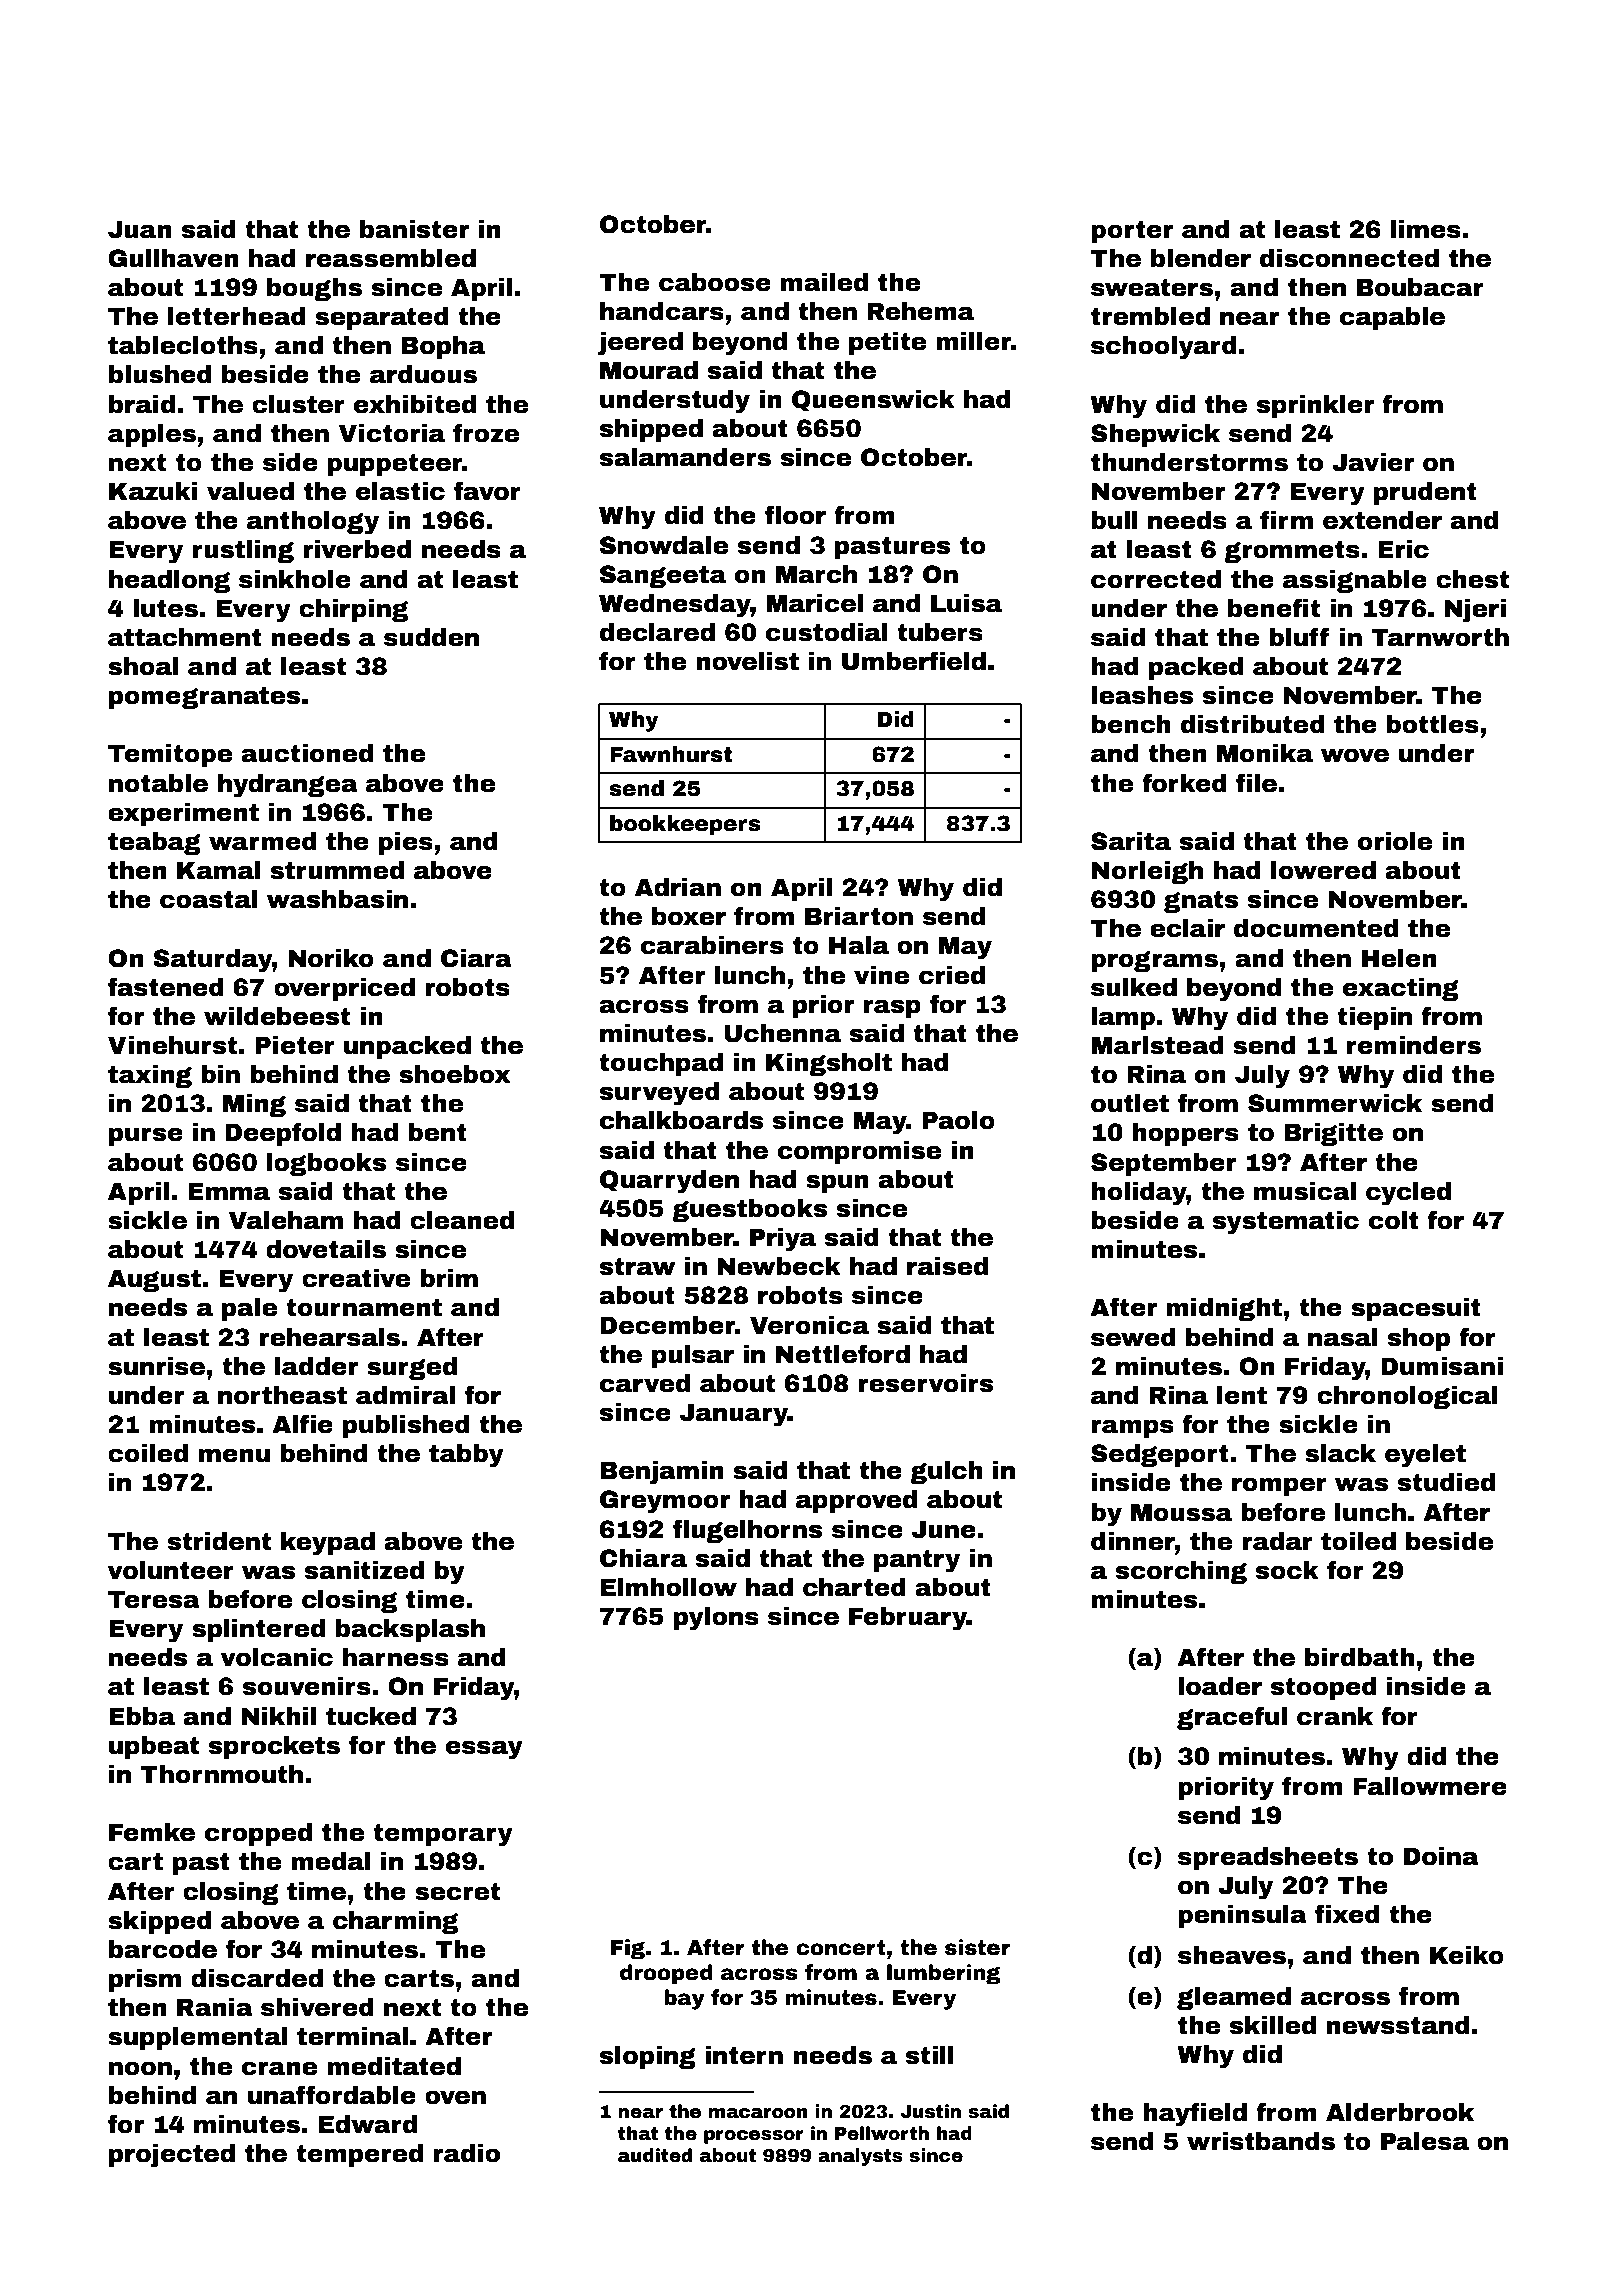  I want to click on forked, so click(1184, 783).
